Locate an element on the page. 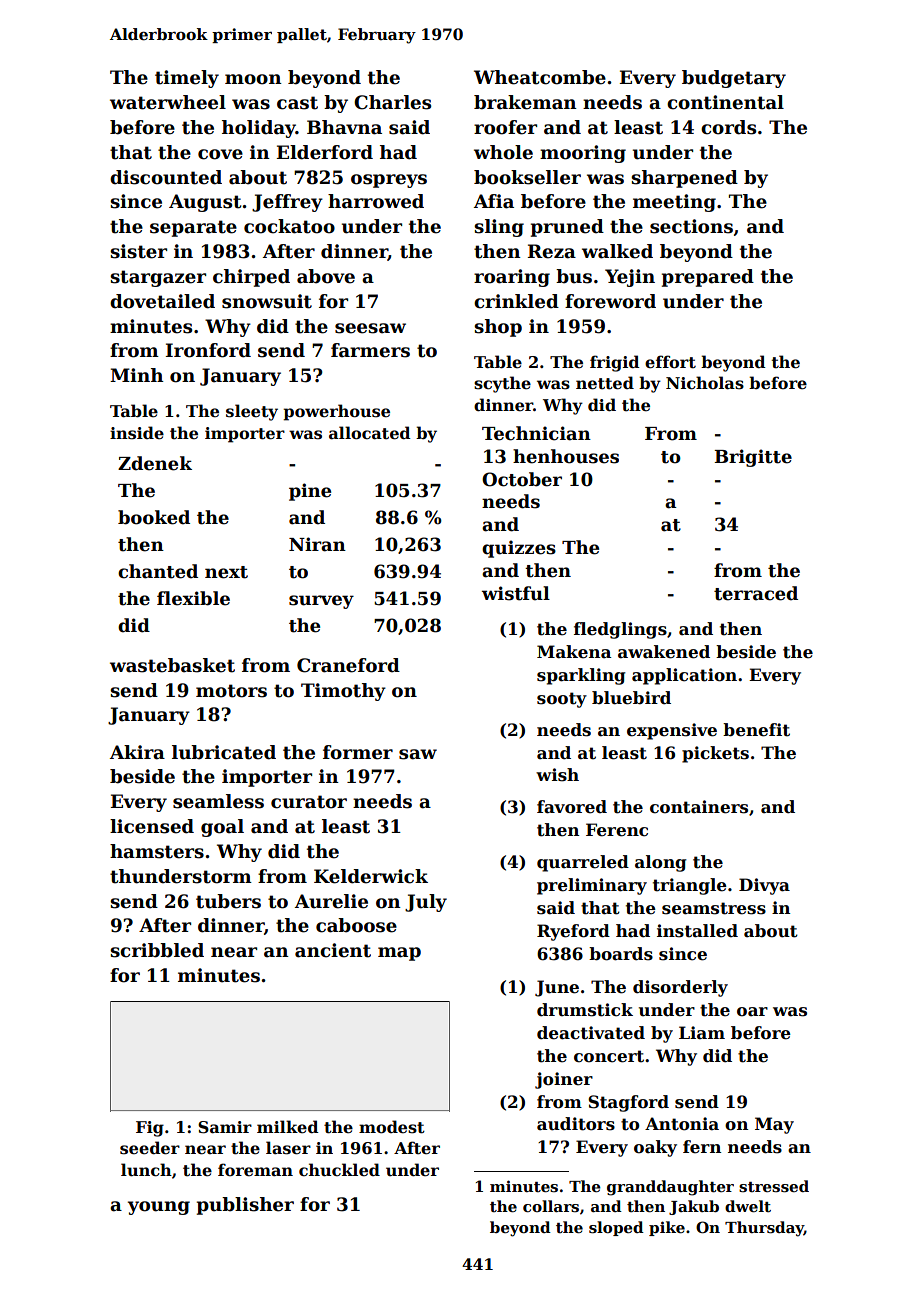 This image has height=1308, width=924. scribbled is located at coordinates (157, 950).
